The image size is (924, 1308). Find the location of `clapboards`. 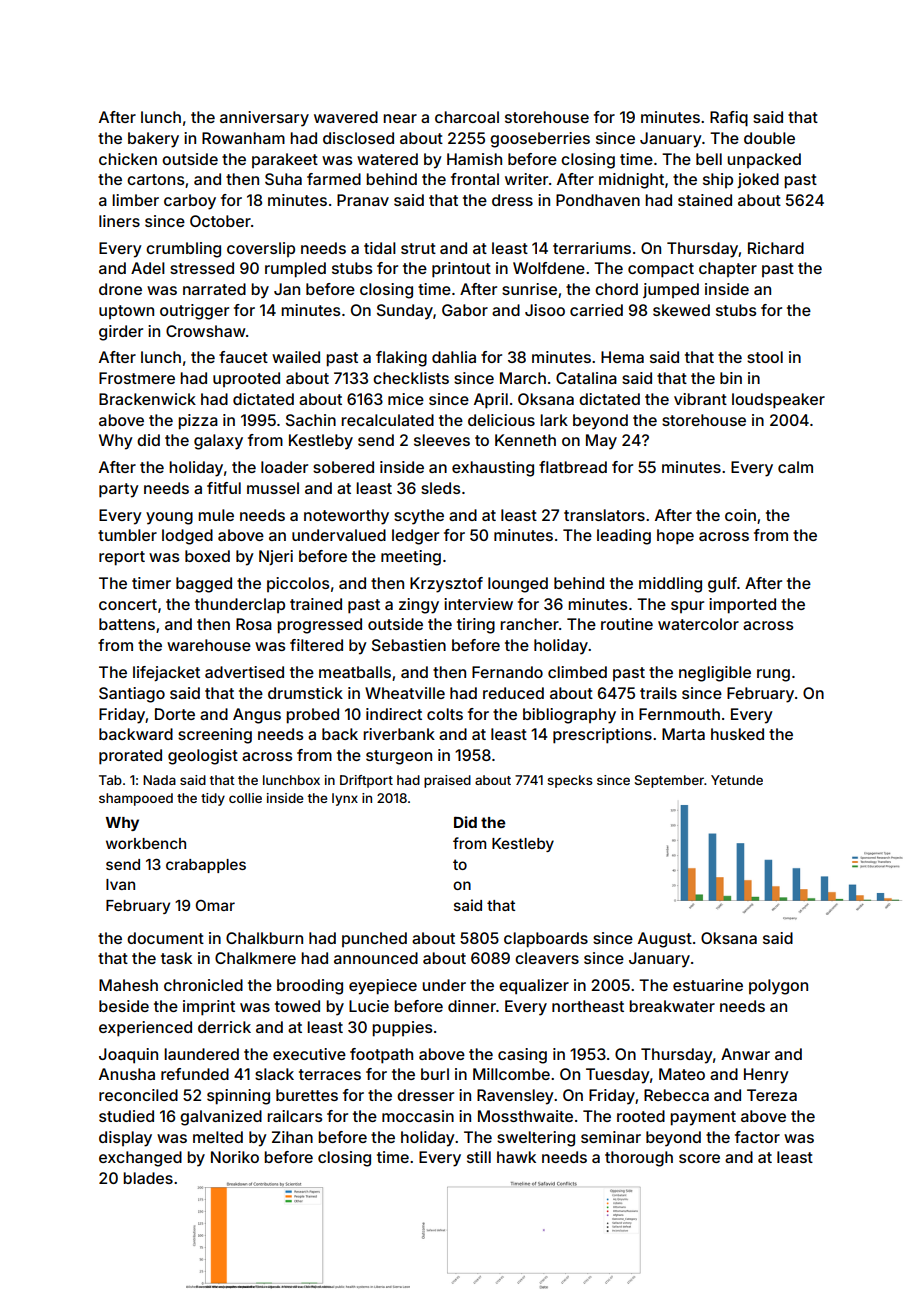

clapboards is located at coordinates (546, 940).
